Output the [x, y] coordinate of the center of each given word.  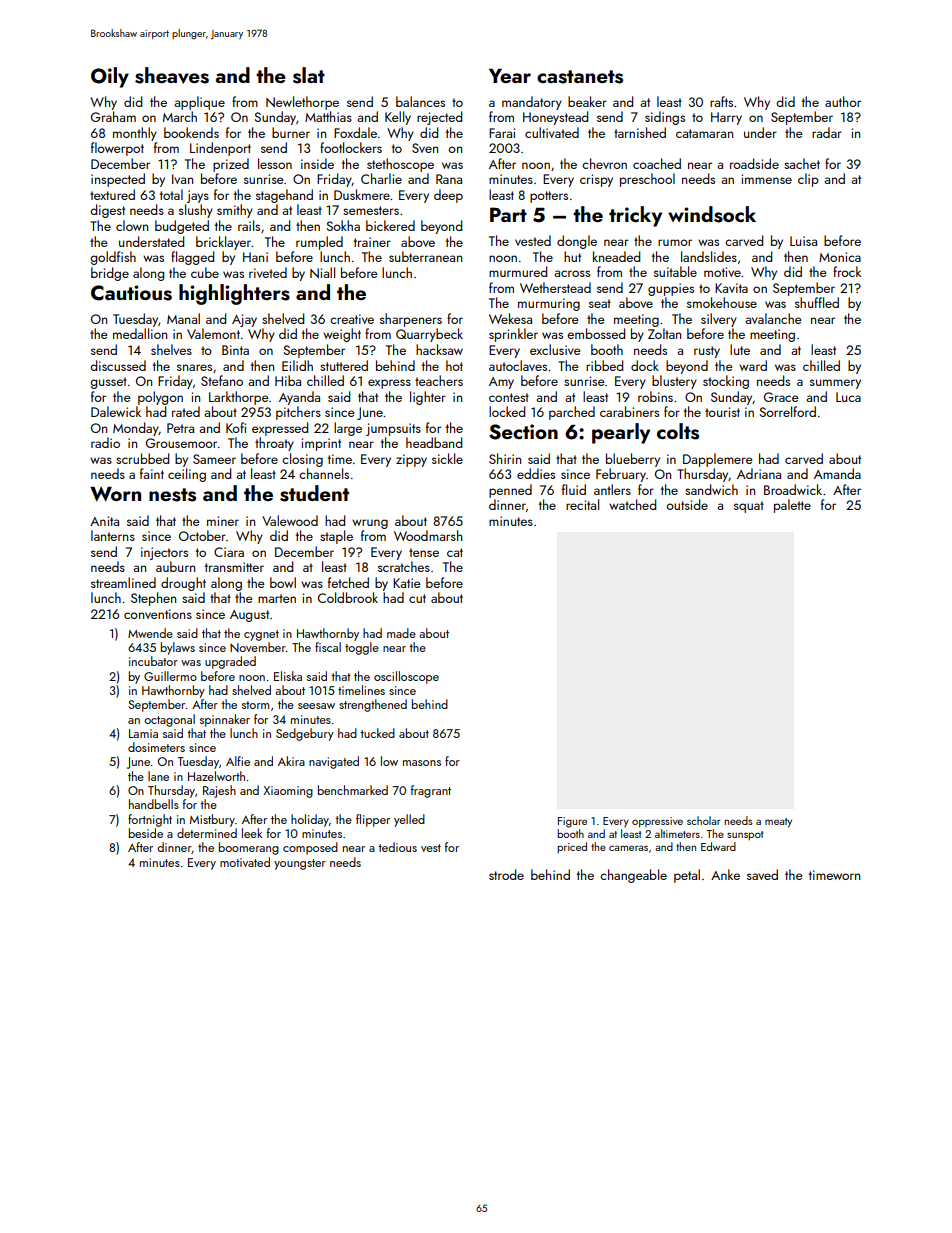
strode [506, 874]
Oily [110, 77]
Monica [840, 257]
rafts [721, 101]
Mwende [150, 633]
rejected [439, 118]
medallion [140, 333]
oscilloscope [406, 677]
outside [687, 504]
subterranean [425, 256]
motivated [245, 862]
